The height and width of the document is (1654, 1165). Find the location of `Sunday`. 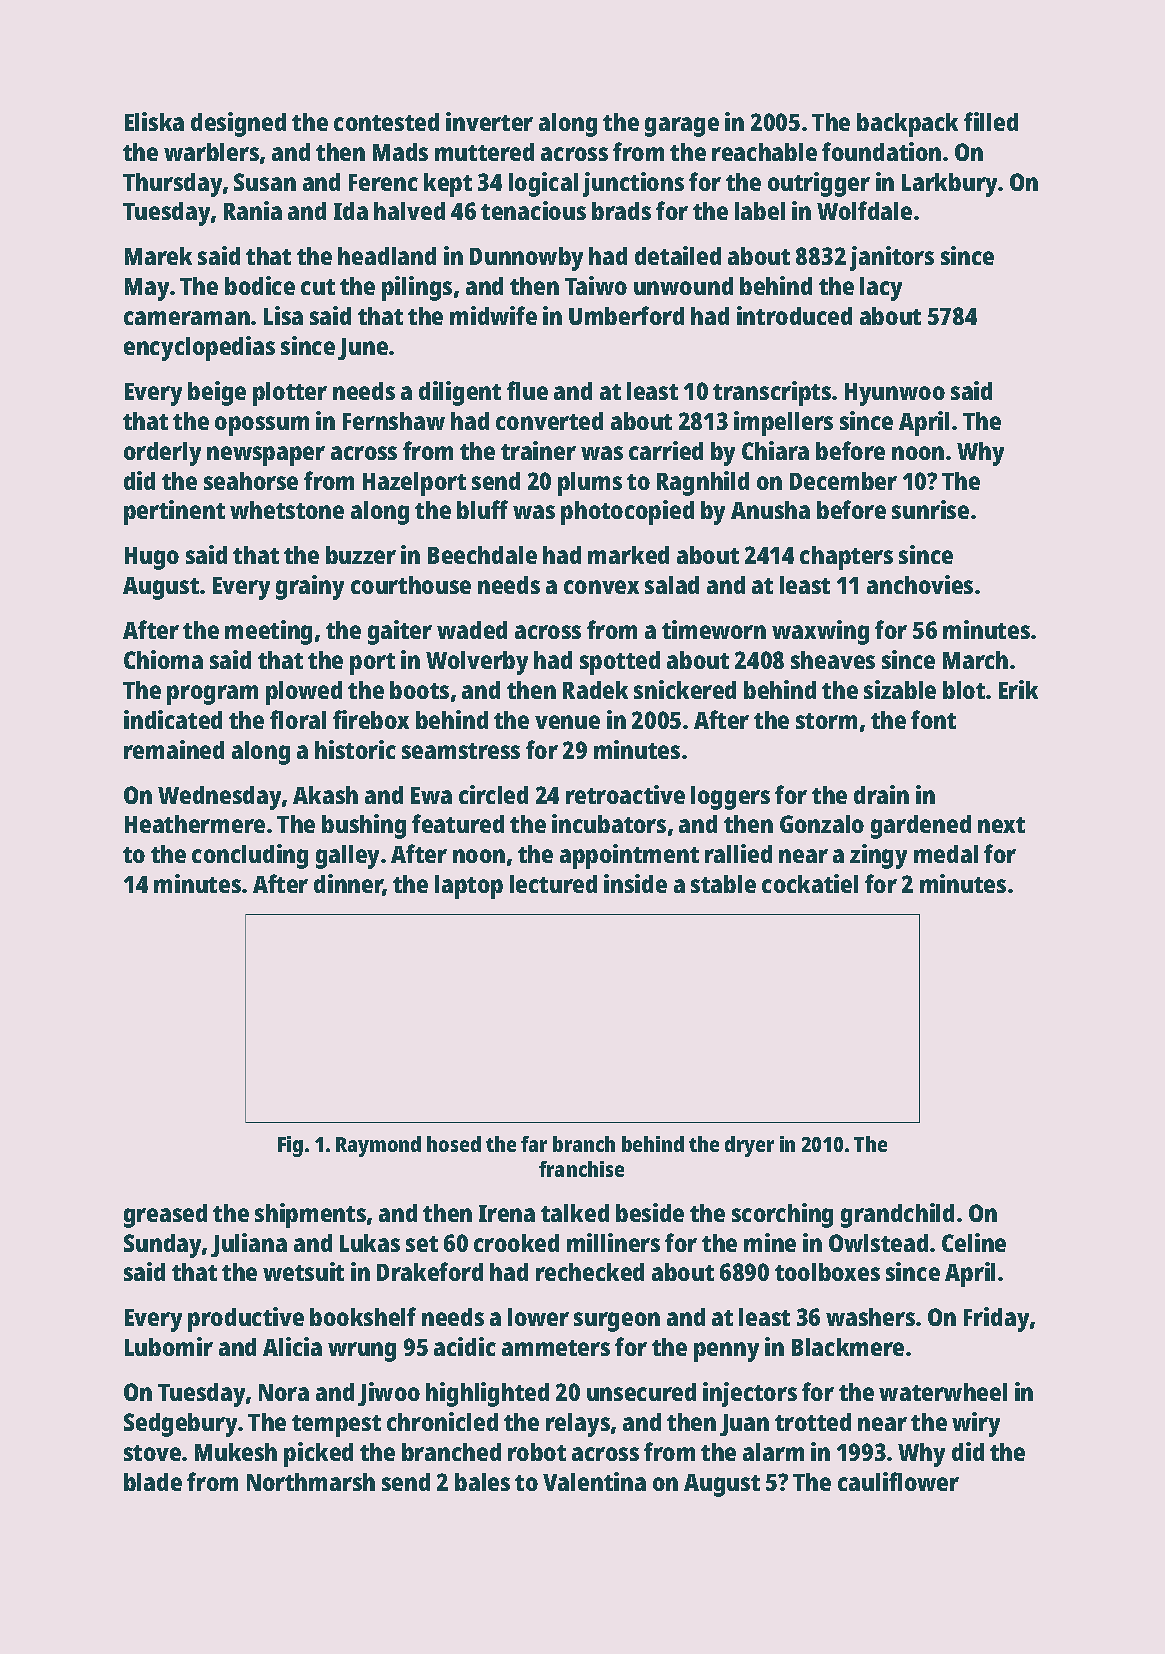

Sunday is located at coordinates (162, 1246).
